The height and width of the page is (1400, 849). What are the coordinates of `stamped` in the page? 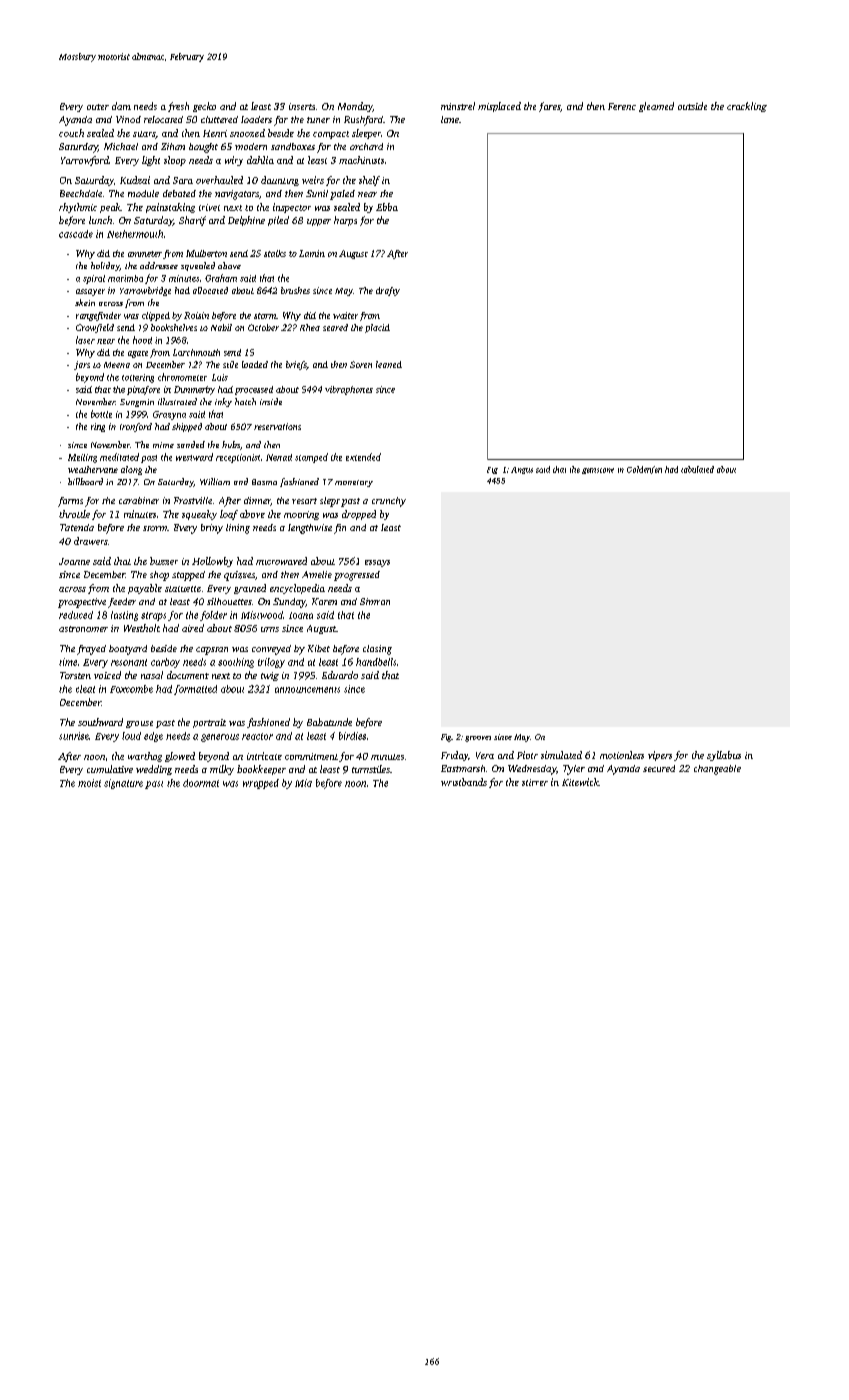 It's located at (311, 458).
